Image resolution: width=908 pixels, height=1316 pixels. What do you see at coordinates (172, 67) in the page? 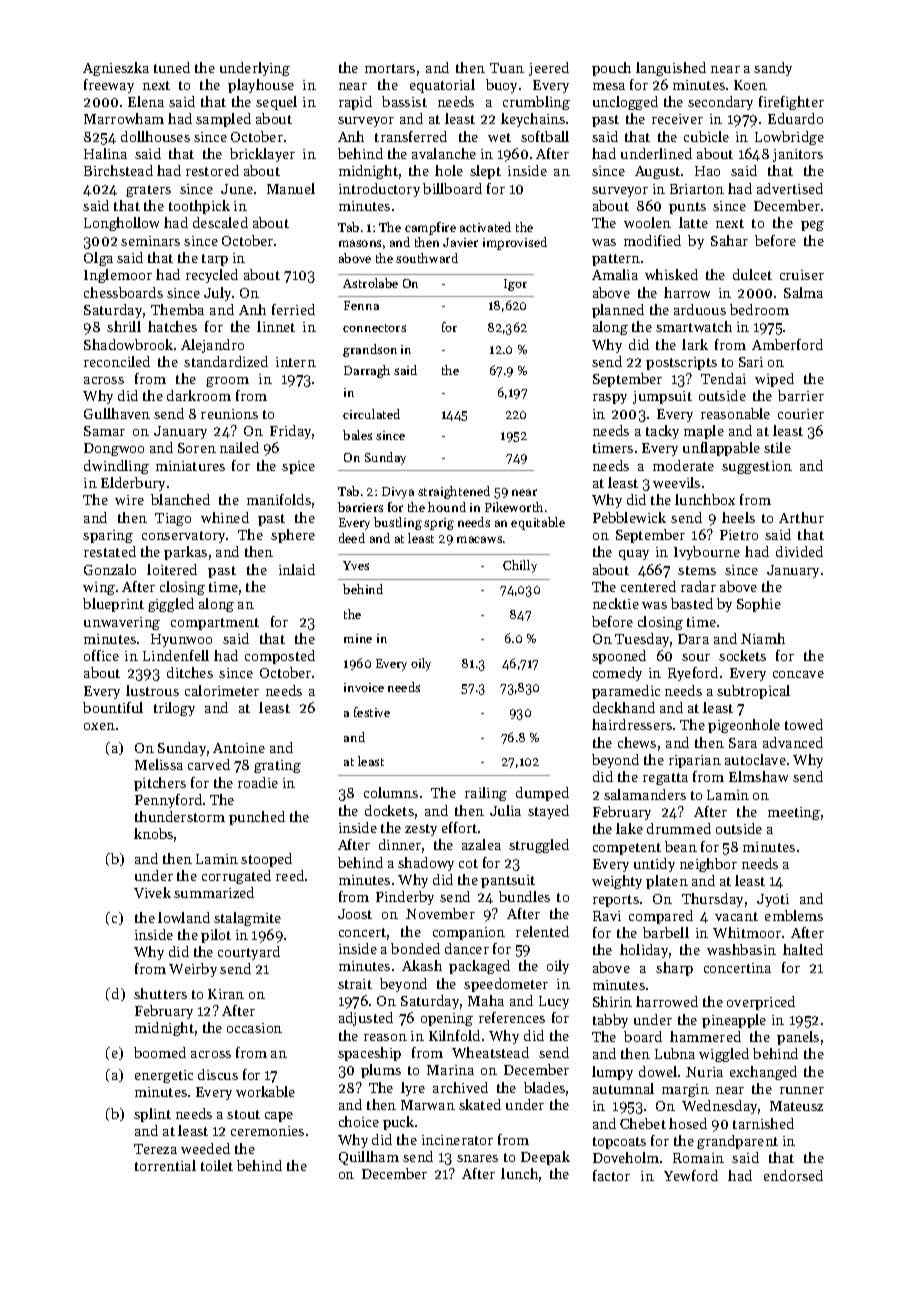
I see `tuned` at bounding box center [172, 67].
